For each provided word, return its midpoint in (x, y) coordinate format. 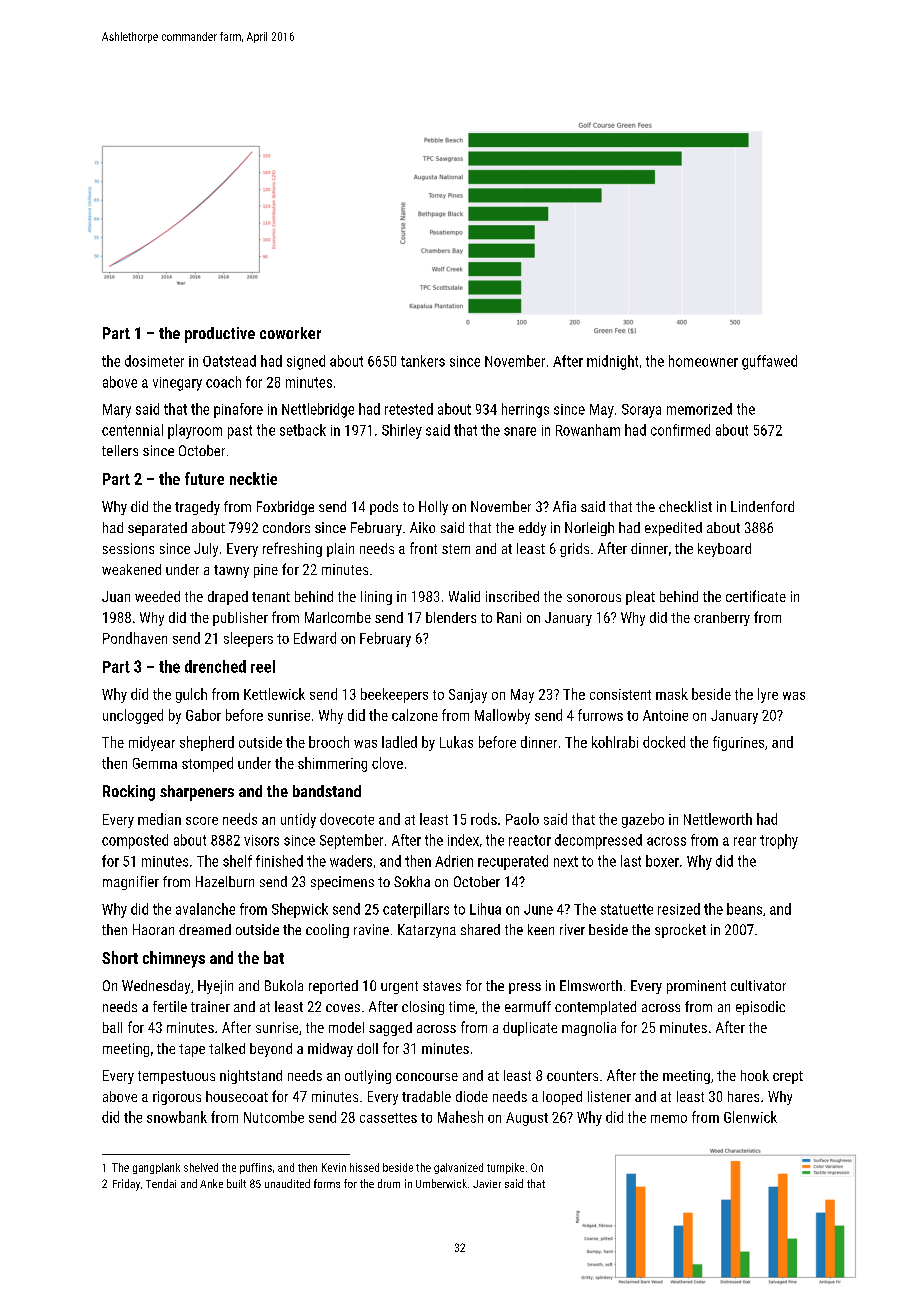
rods (484, 819)
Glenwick (750, 1117)
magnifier (131, 883)
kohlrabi (615, 742)
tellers (120, 450)
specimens (342, 883)
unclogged (133, 716)
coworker (290, 333)
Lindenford (762, 506)
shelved (201, 1167)
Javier (487, 1184)
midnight (612, 362)
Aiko (422, 527)
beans (744, 909)
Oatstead (229, 361)
